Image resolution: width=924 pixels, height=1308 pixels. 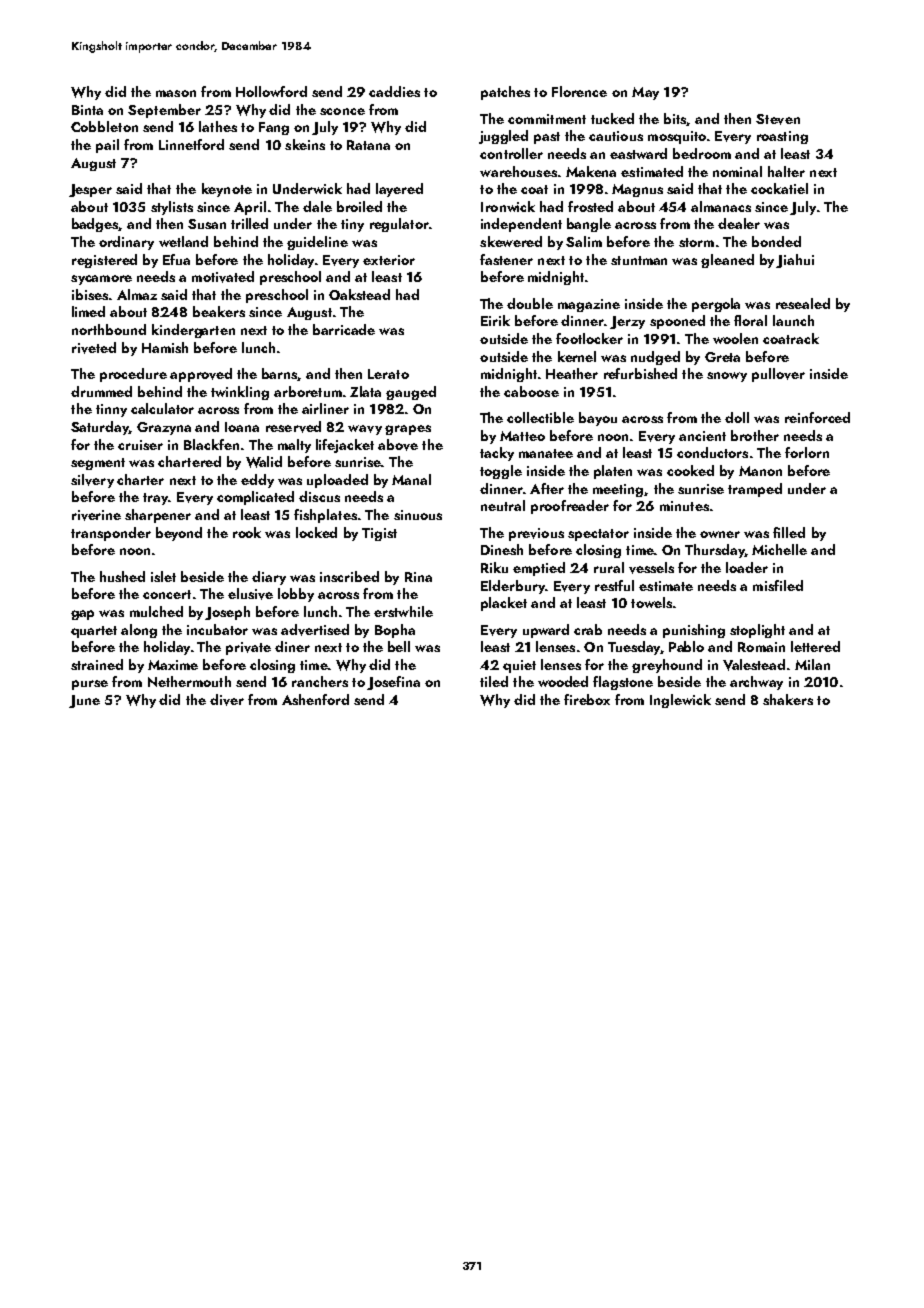 I want to click on ancient, so click(x=702, y=436).
